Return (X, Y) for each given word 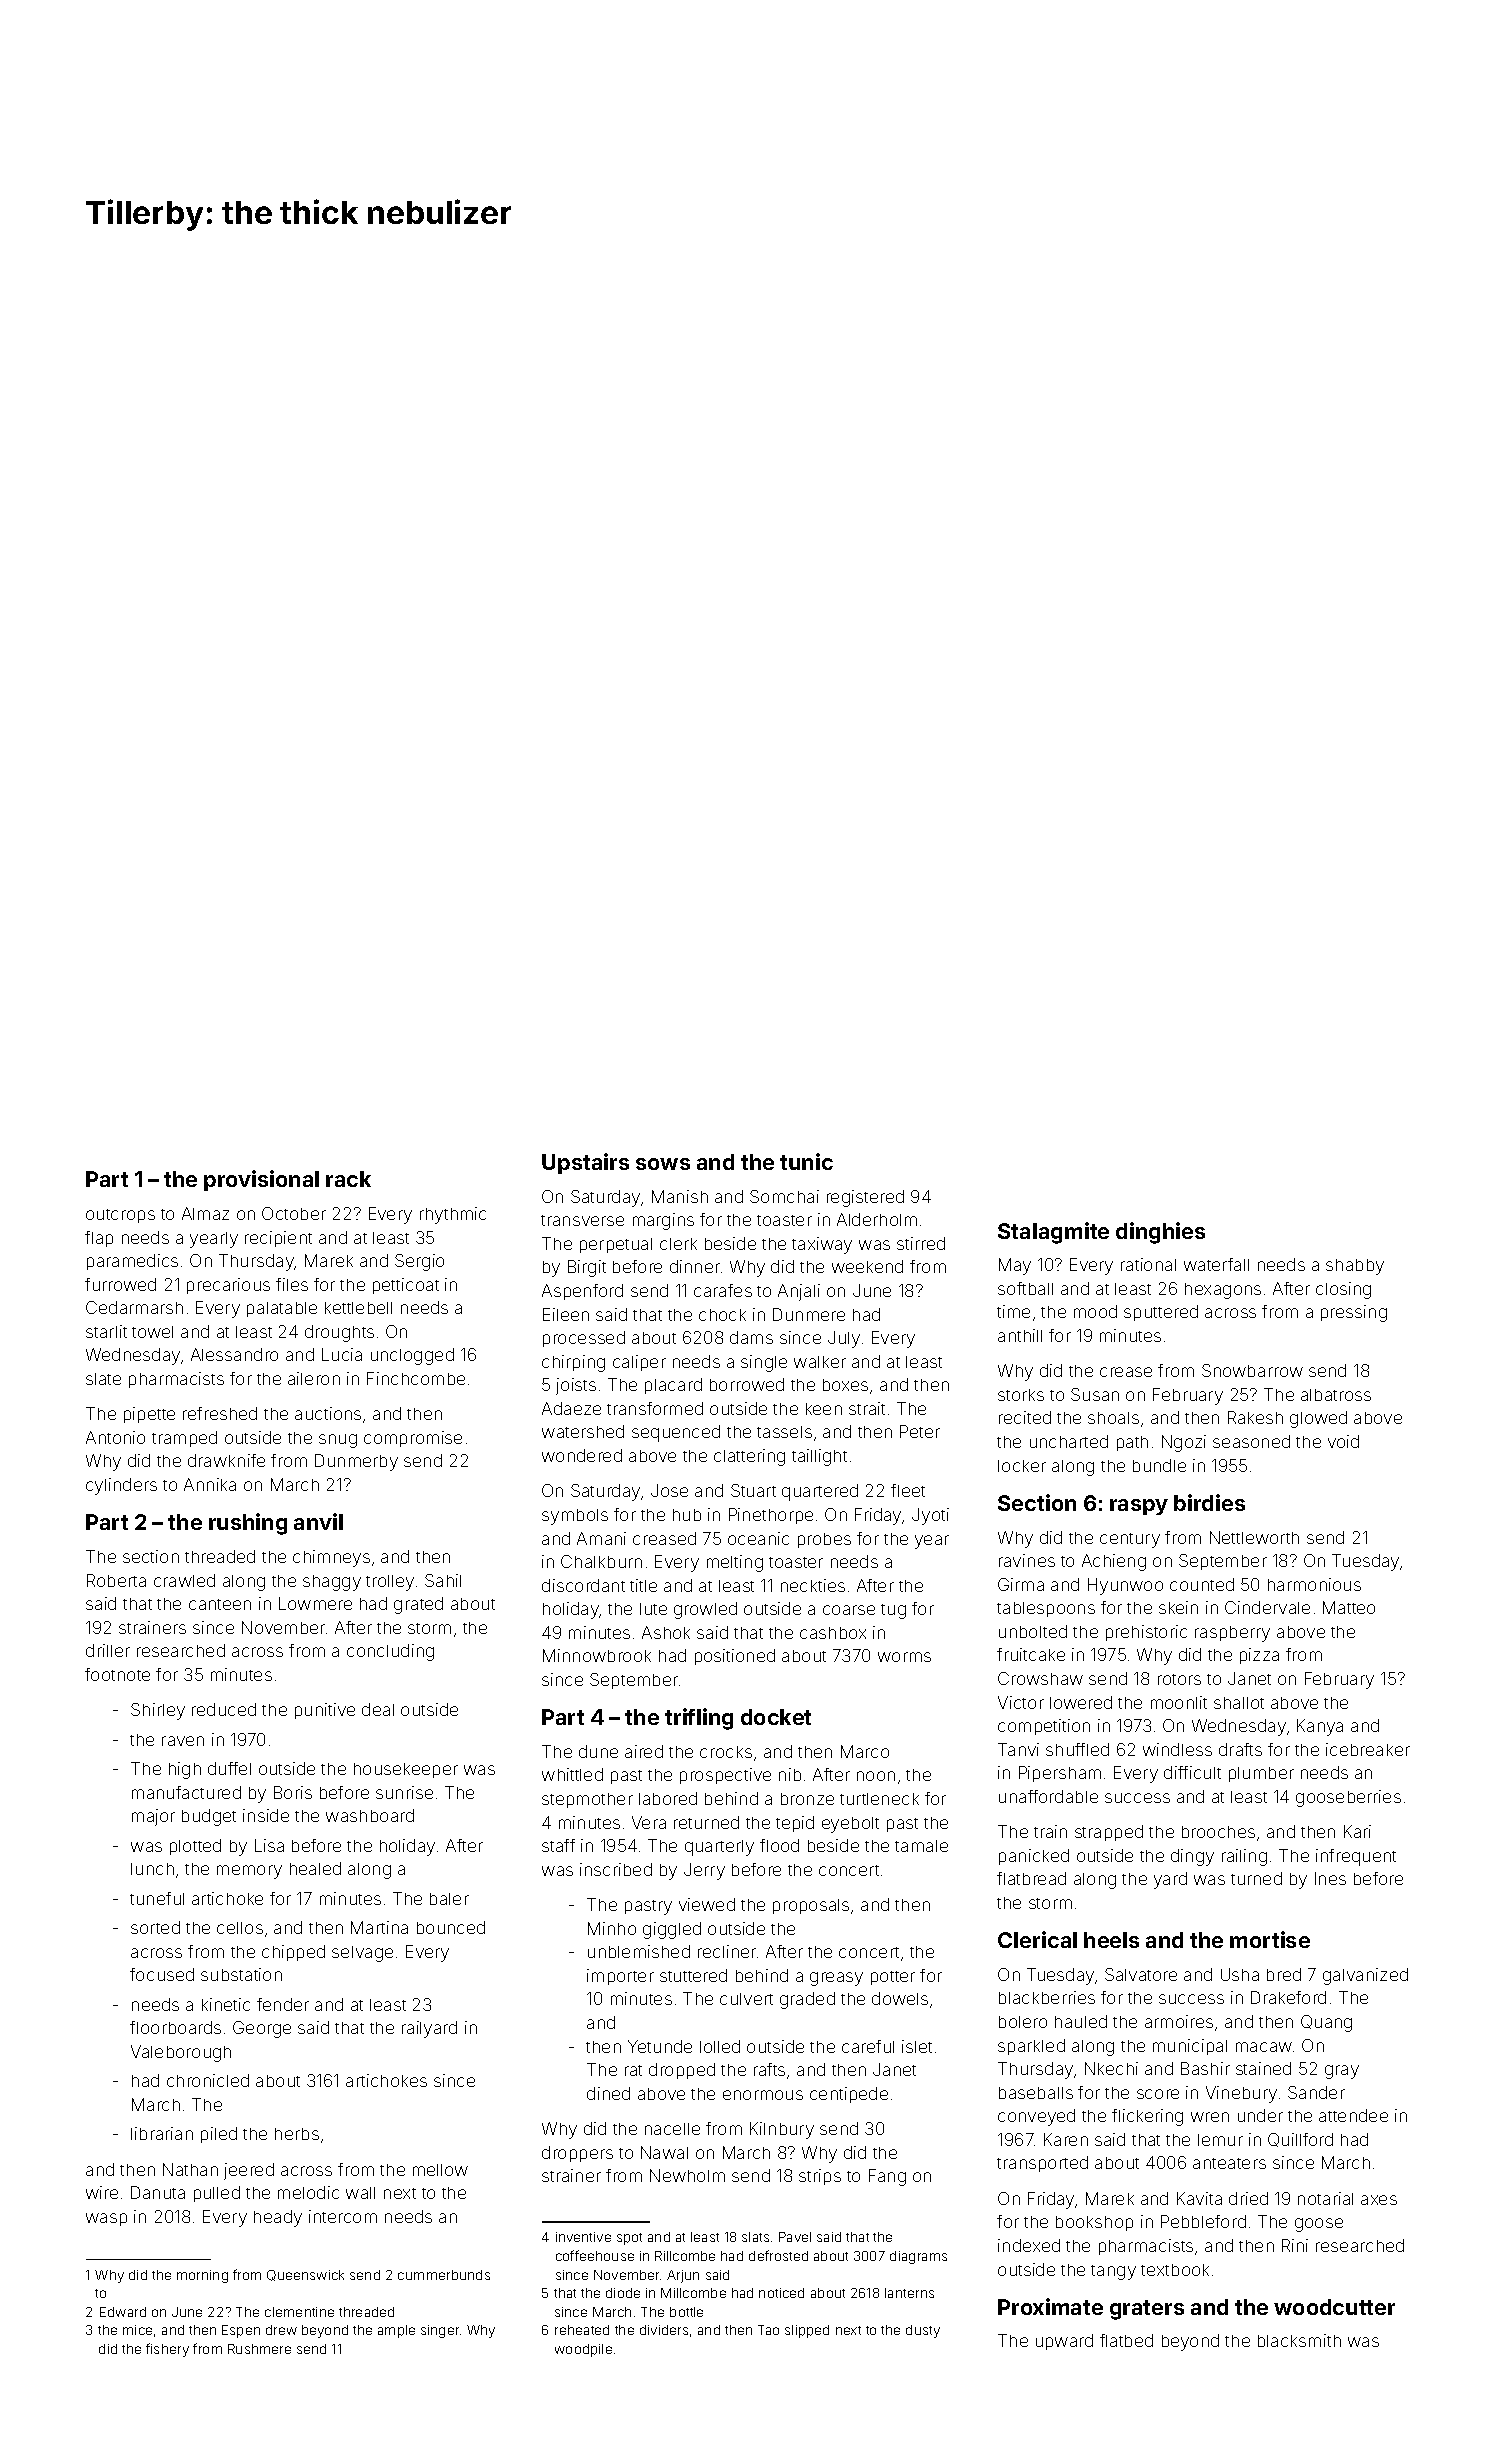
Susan (1095, 1394)
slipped (807, 2331)
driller (108, 1650)
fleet (908, 1490)
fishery (167, 2350)
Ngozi (1184, 1443)
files (292, 1284)
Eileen (566, 1314)
